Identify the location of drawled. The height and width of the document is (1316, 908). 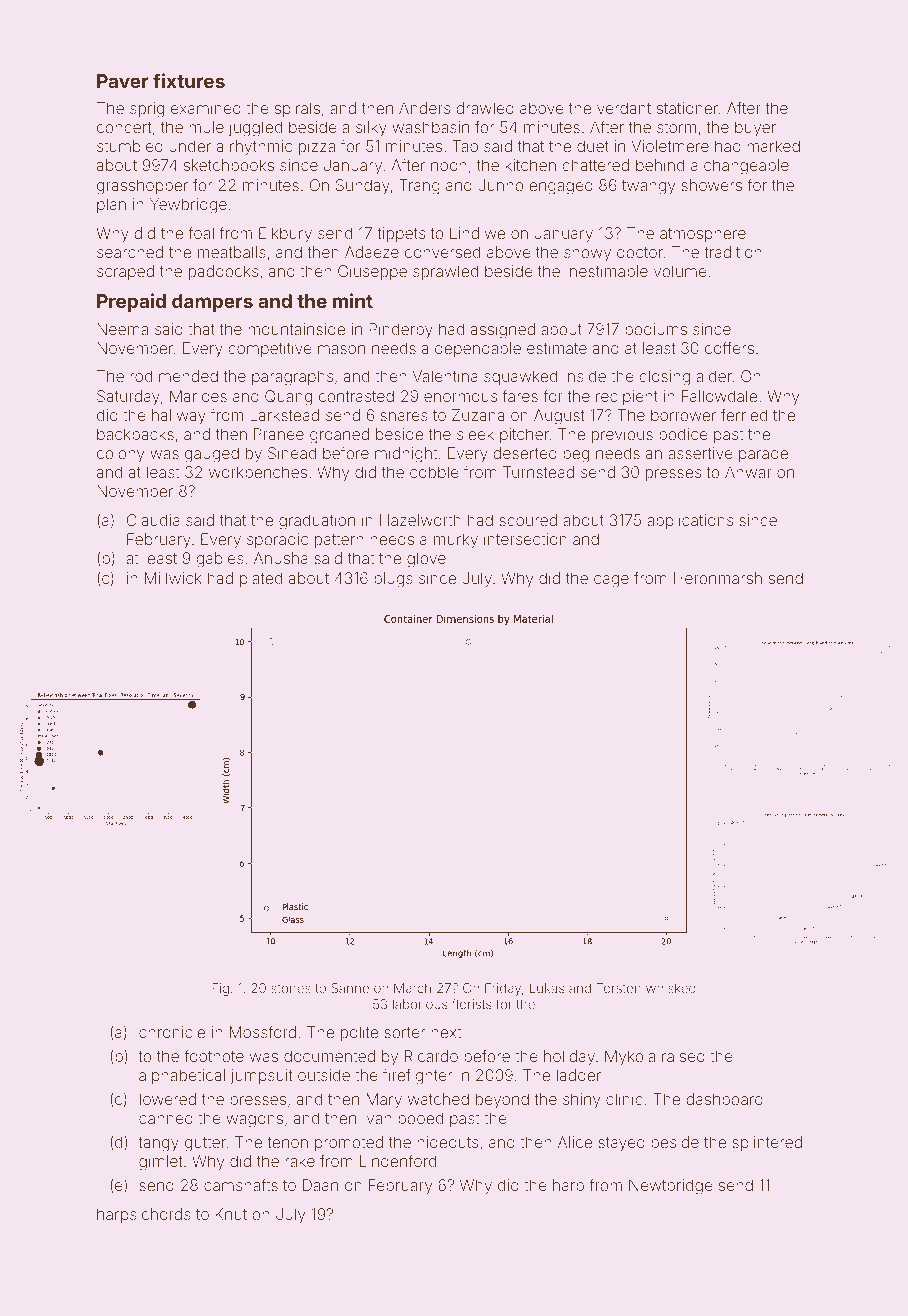
(485, 108).
